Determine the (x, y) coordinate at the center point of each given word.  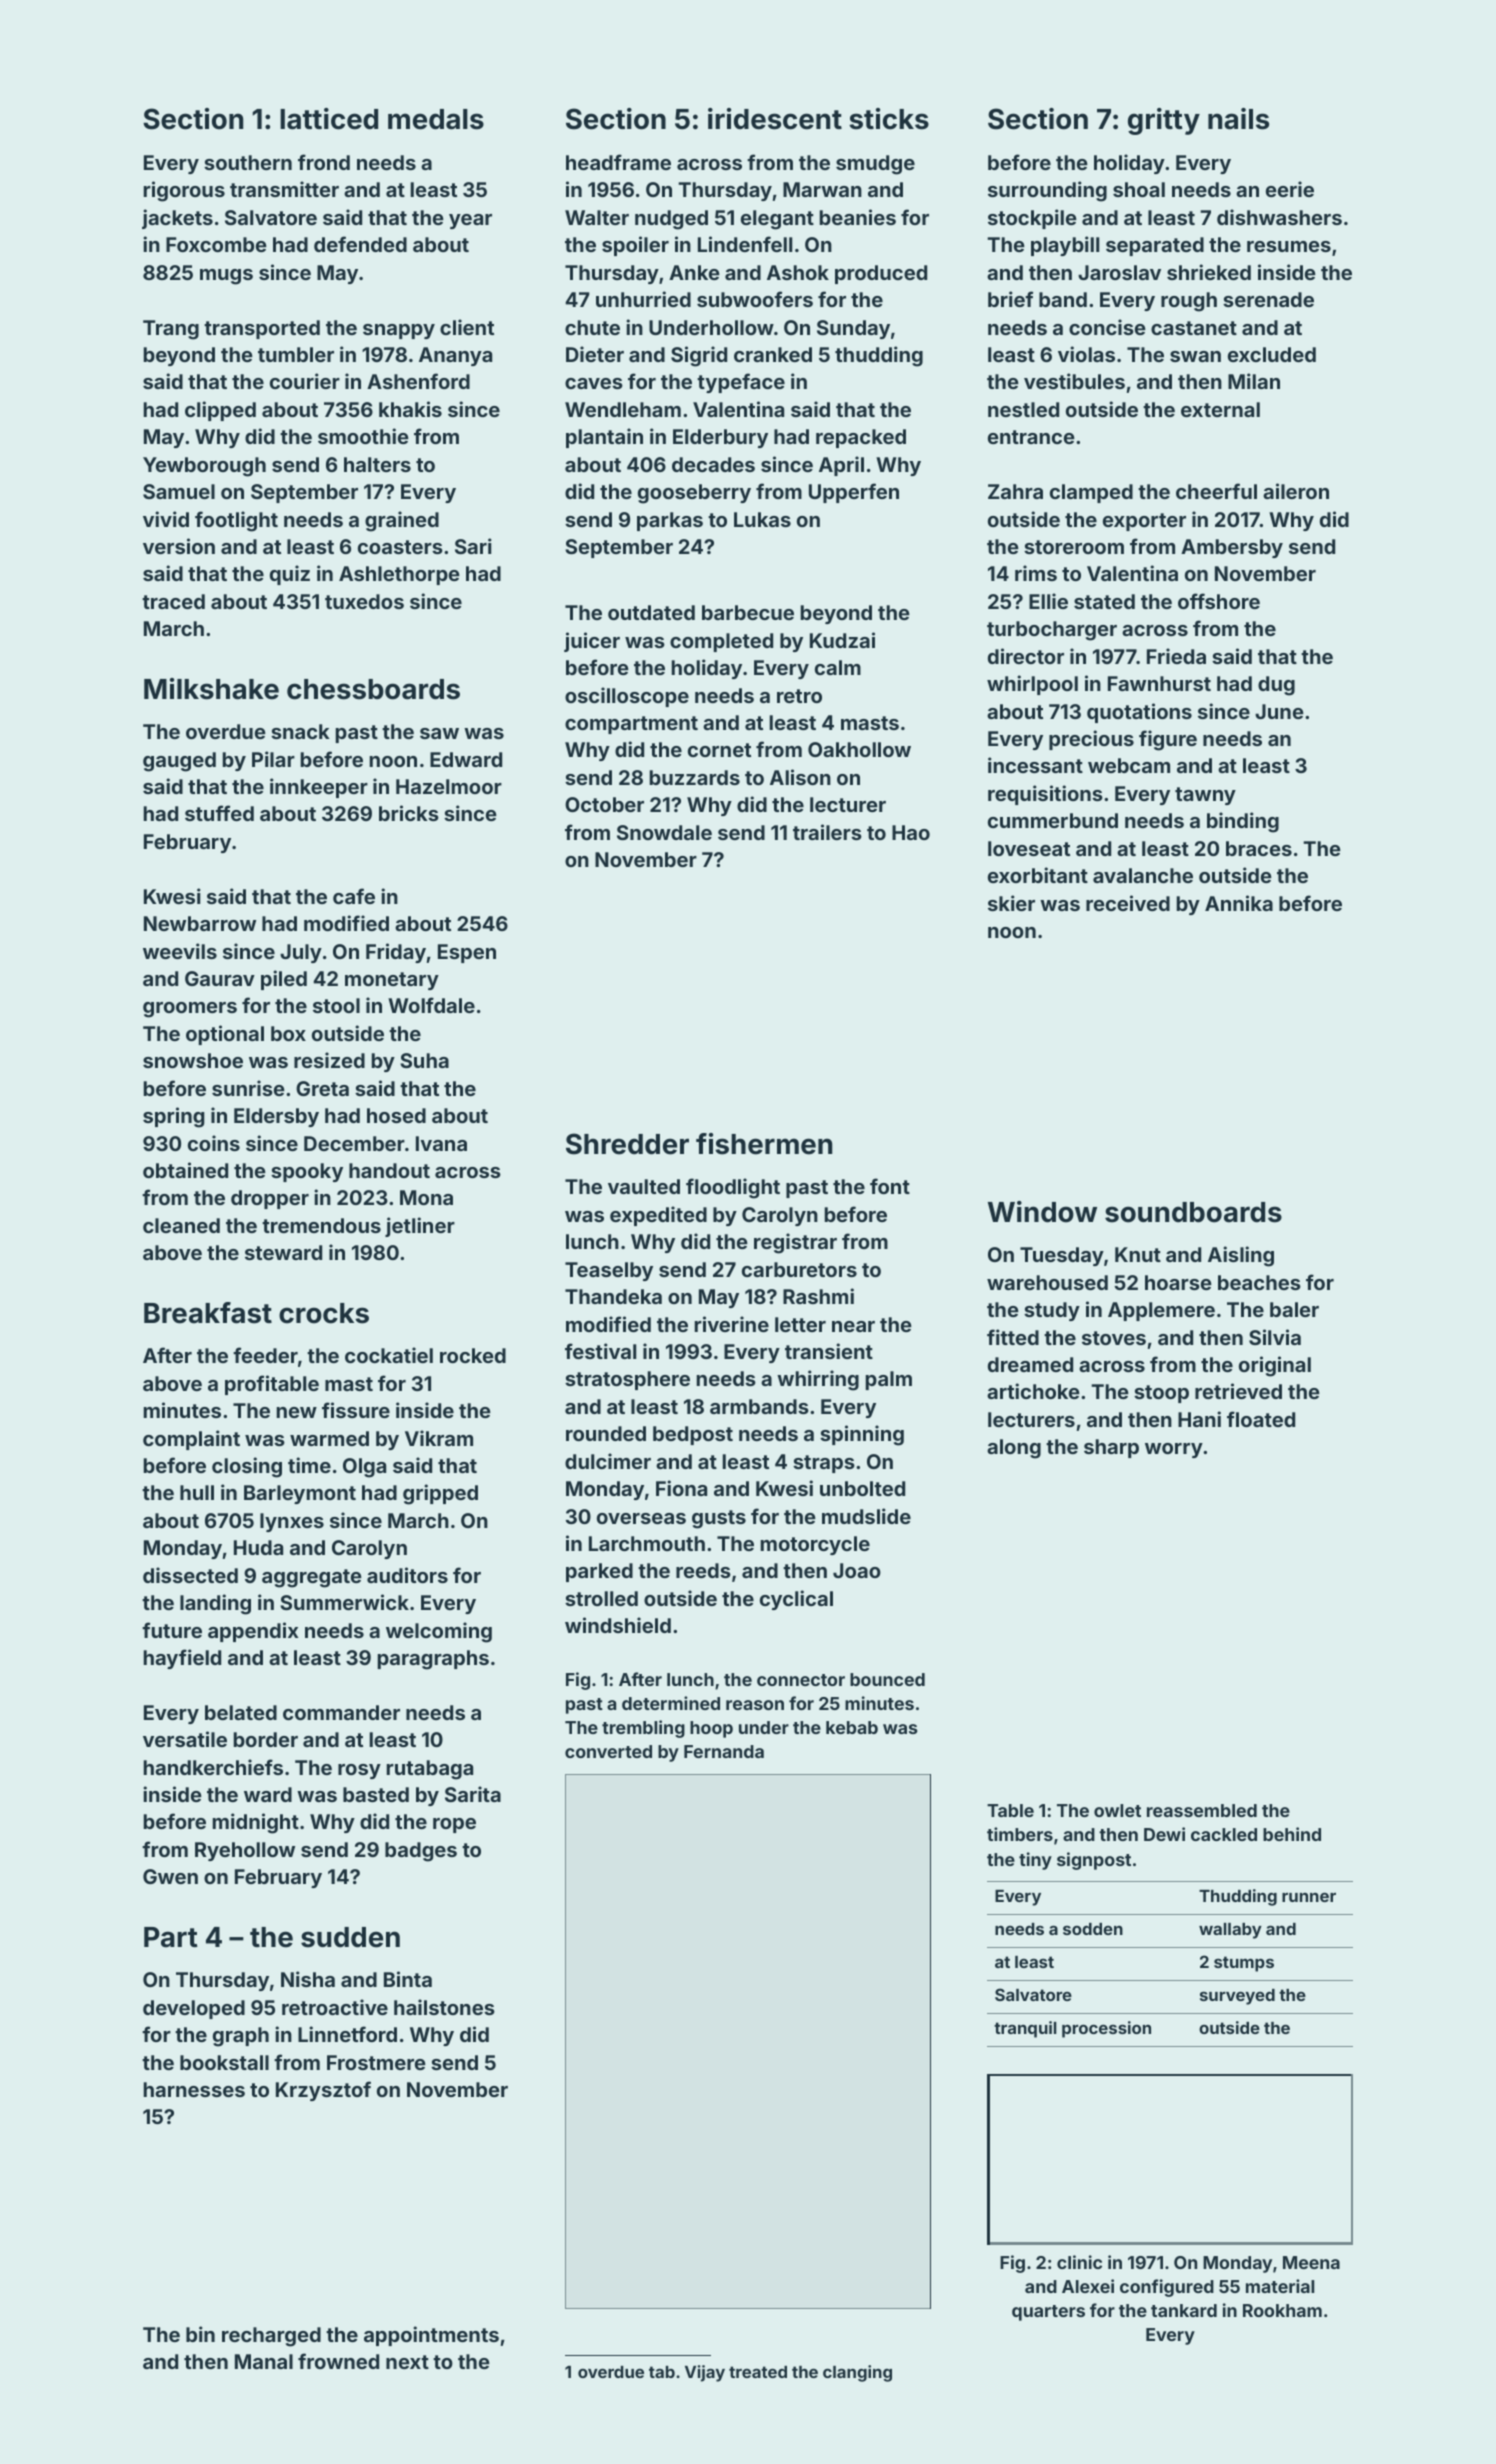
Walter (597, 217)
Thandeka (613, 1296)
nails (1238, 119)
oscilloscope (627, 697)
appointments (431, 2336)
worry (1174, 1450)
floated (1261, 1419)
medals (436, 119)
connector (801, 1680)
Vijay (705, 2373)
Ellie (1048, 601)
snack (300, 731)
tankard (1184, 2310)
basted (376, 1794)
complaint (191, 1440)
